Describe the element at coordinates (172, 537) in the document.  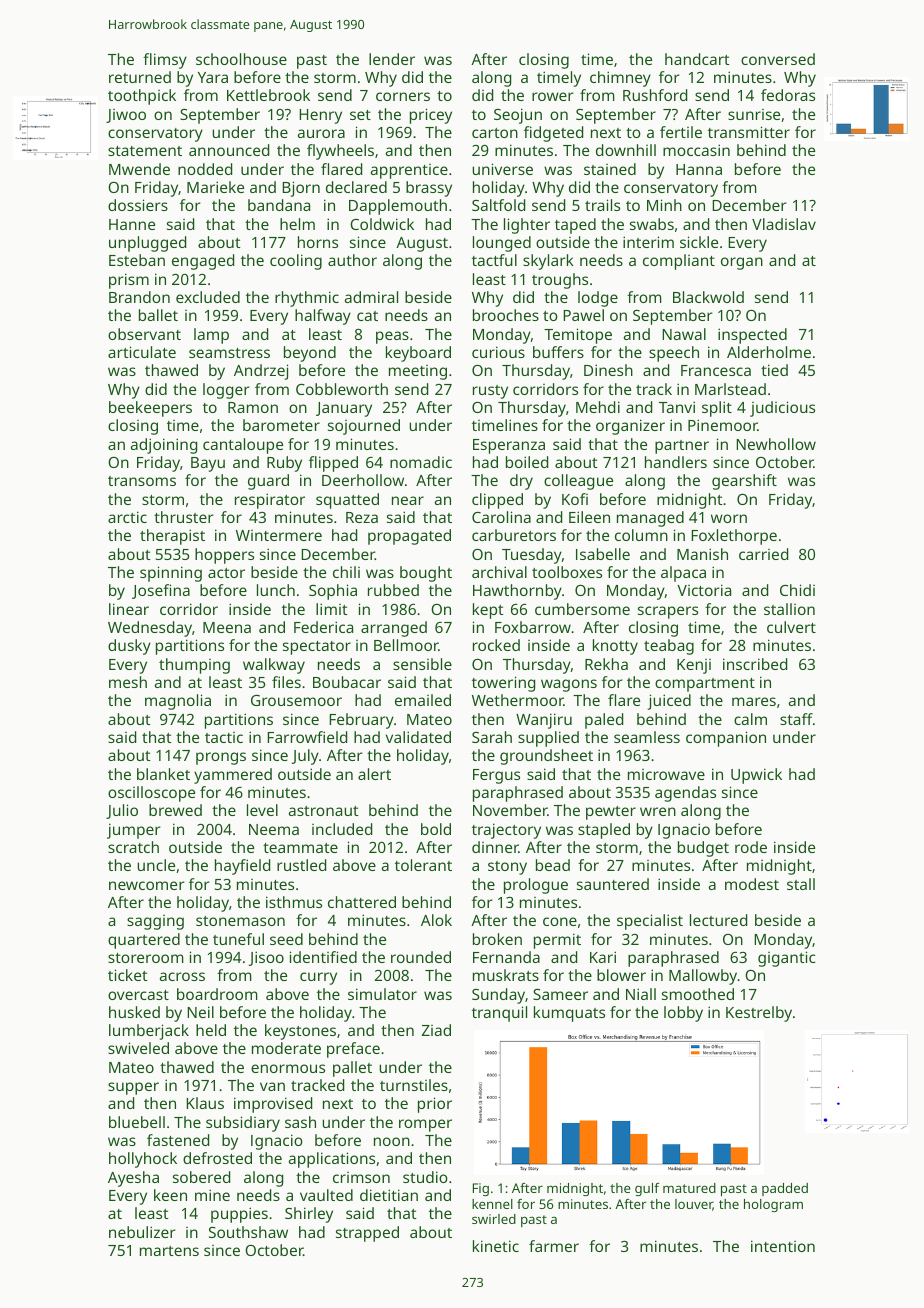
I see `therapist` at that location.
